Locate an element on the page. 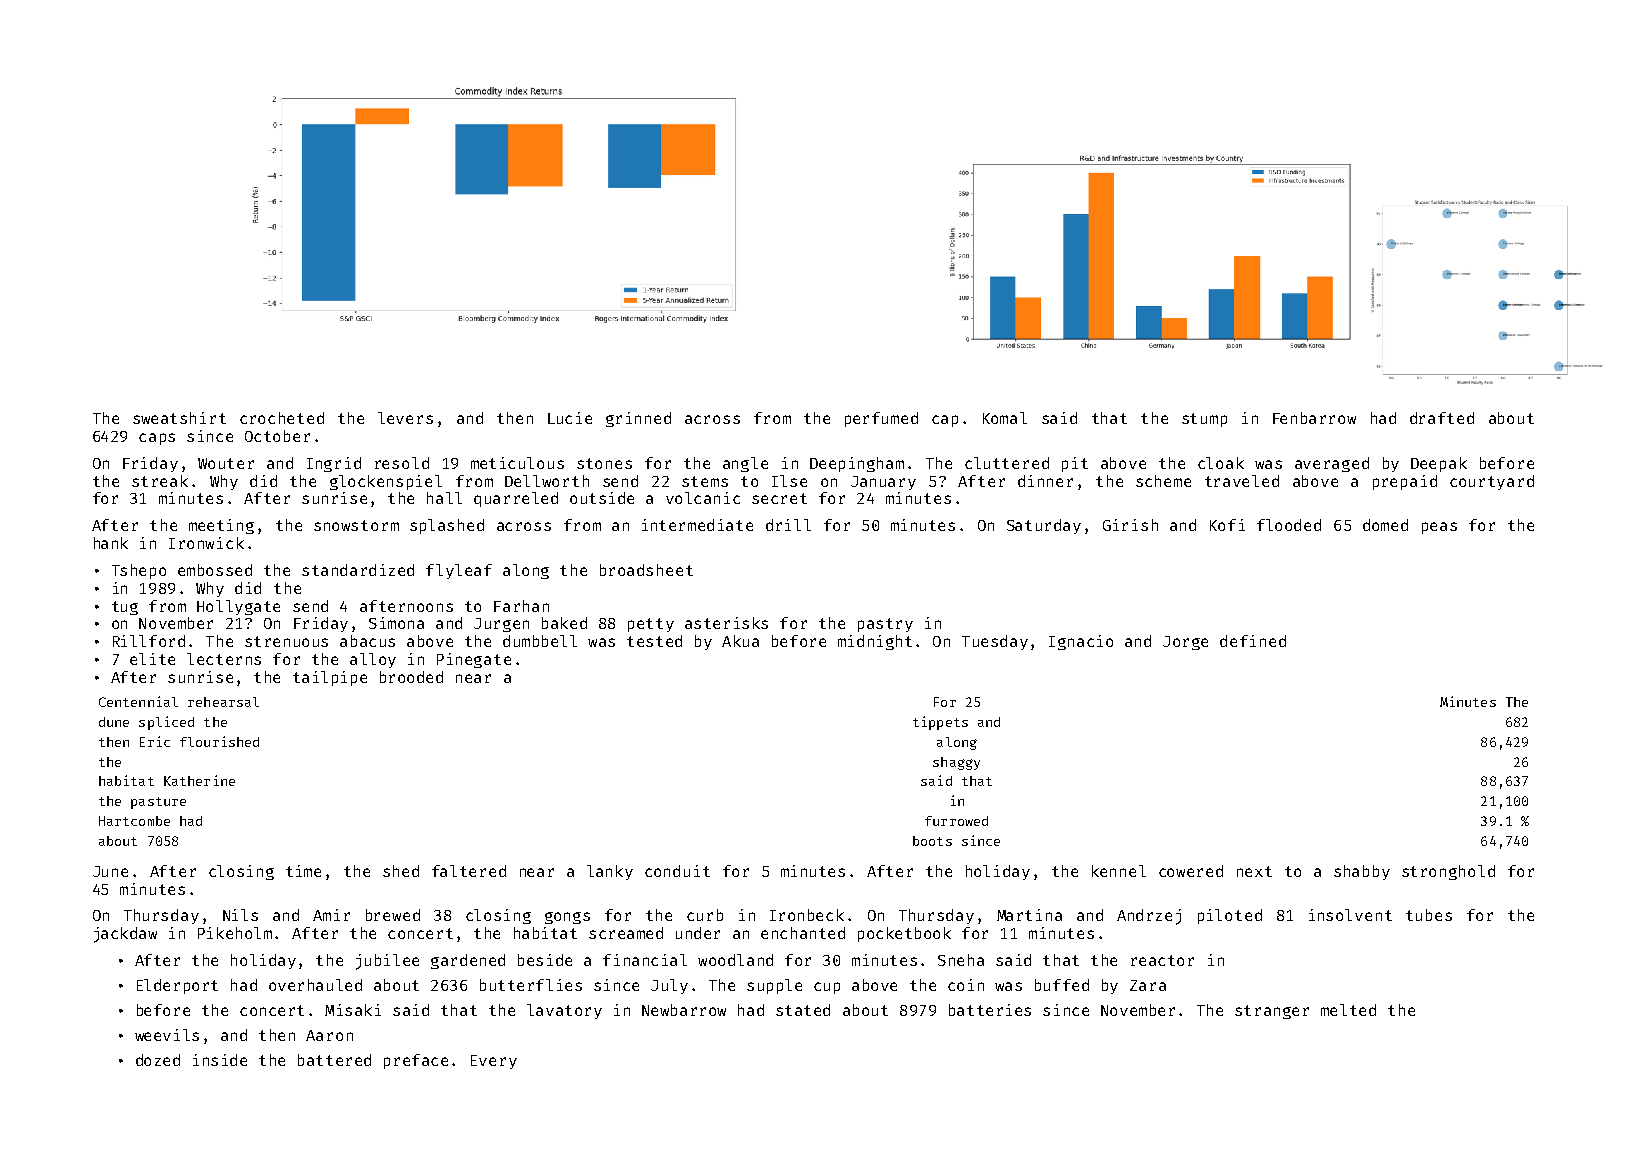 This page has width=1627, height=1151. brooded is located at coordinates (411, 677).
